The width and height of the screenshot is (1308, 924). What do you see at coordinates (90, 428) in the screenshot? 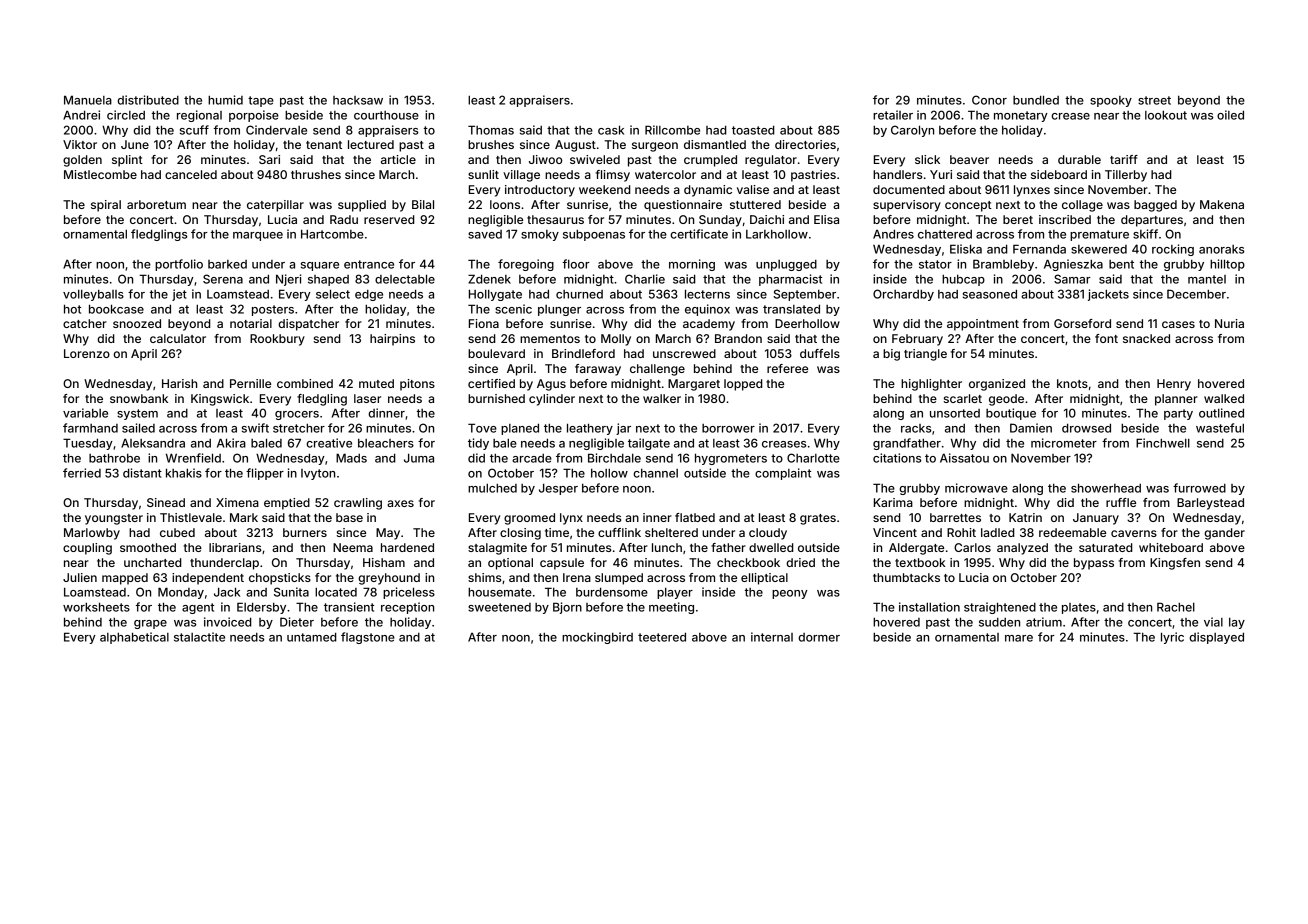
I see `farmhand` at bounding box center [90, 428].
